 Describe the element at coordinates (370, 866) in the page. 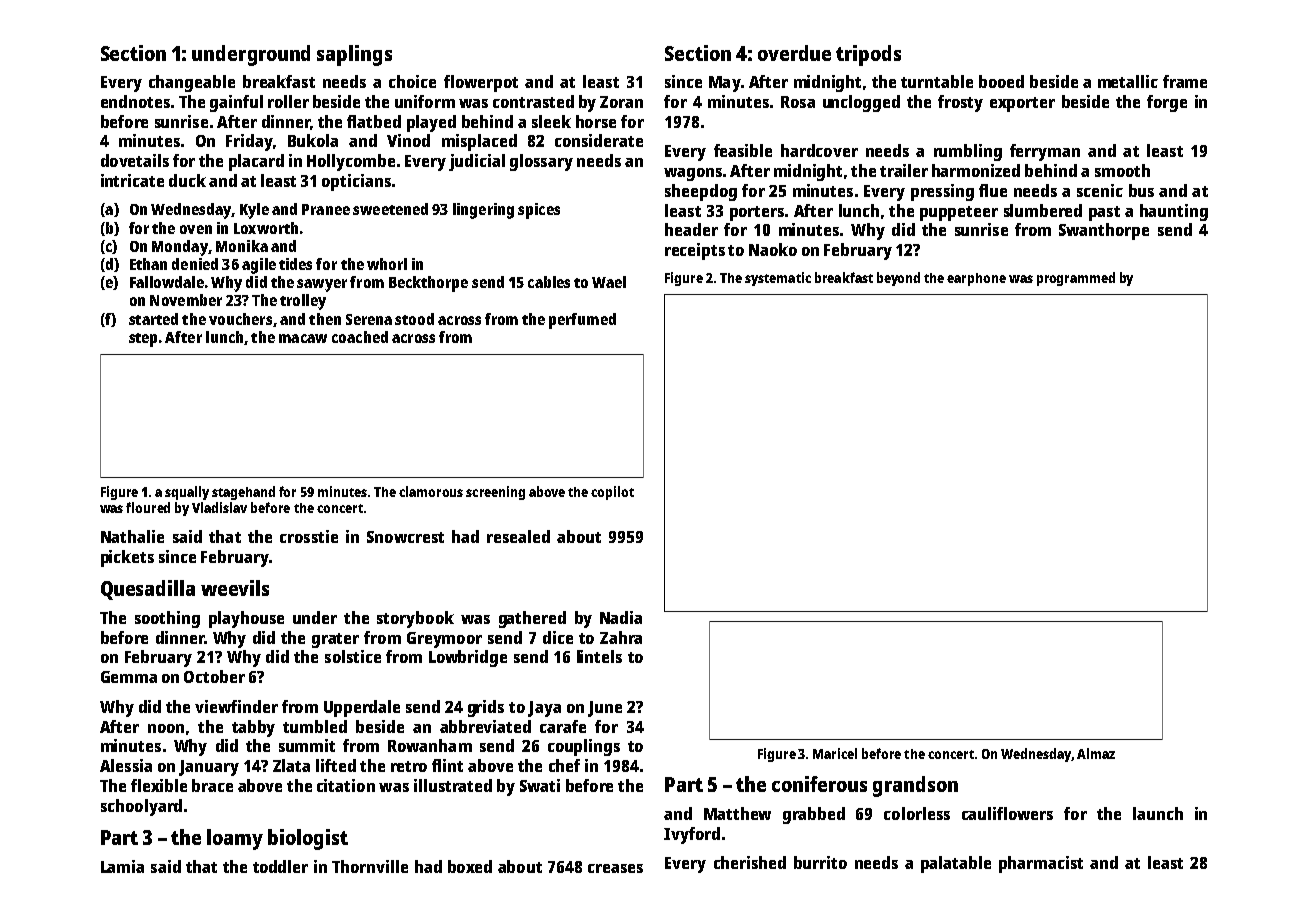

I see `Thornville` at that location.
